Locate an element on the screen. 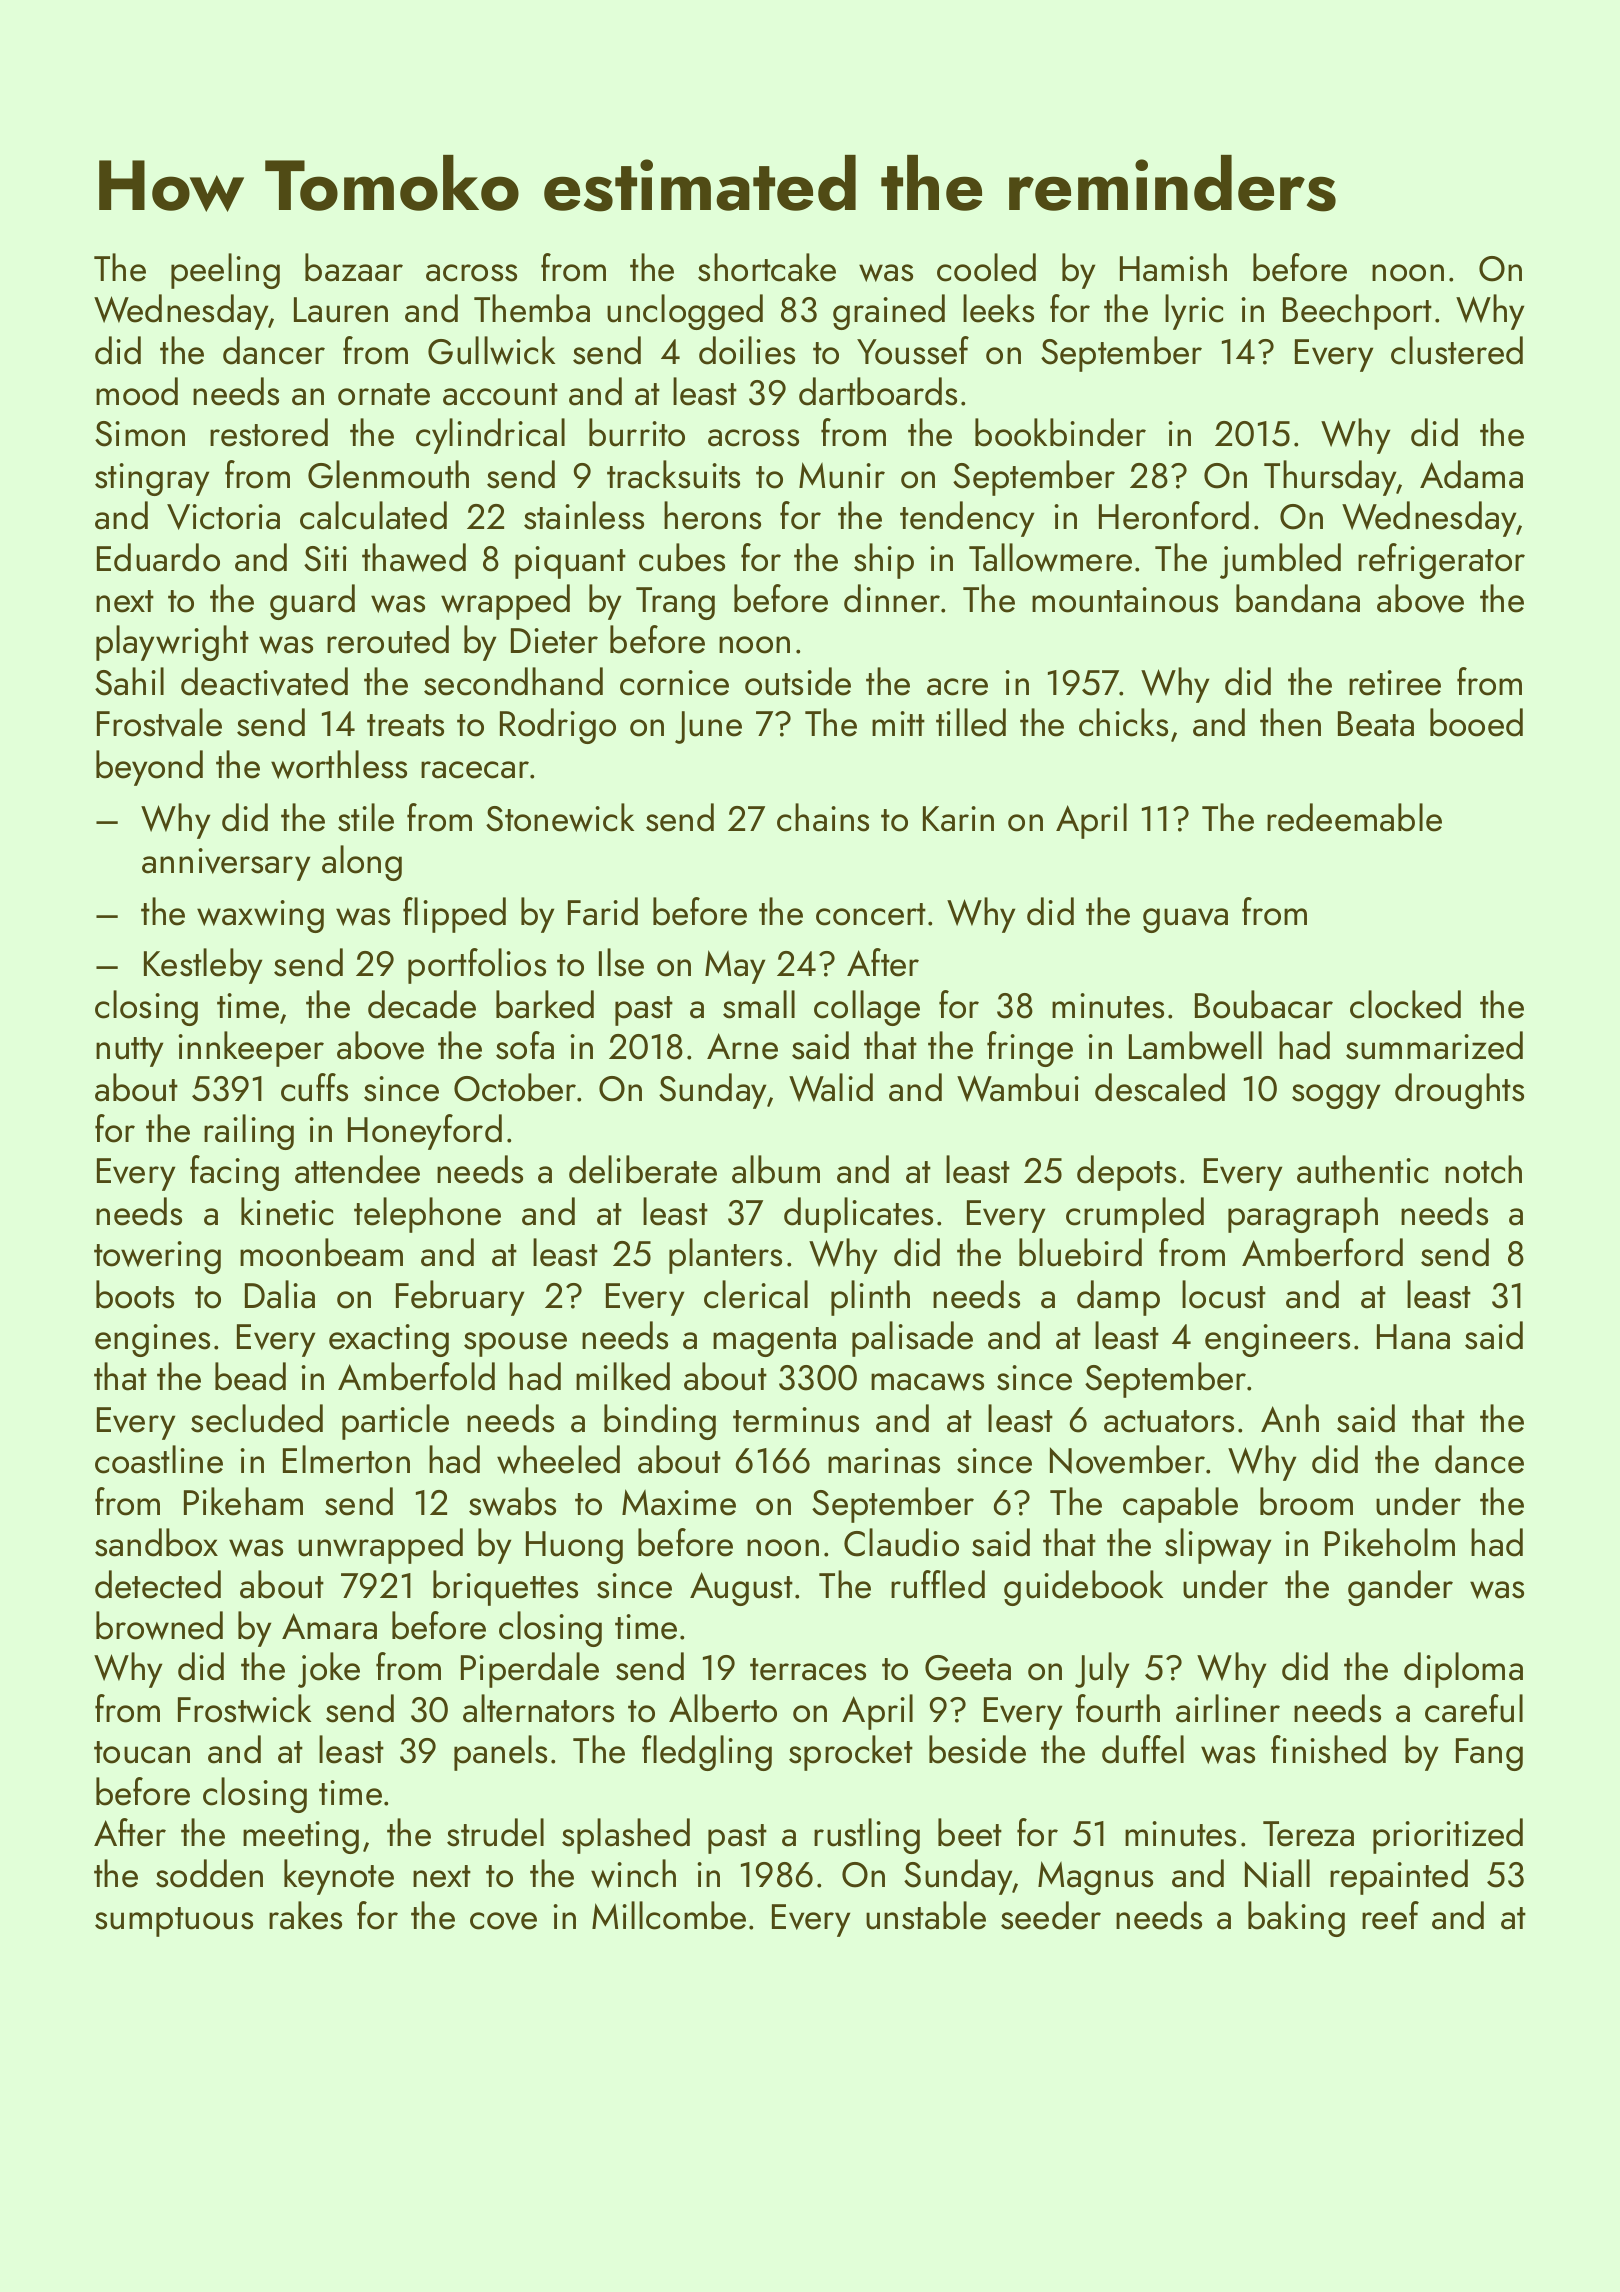  guidebook is located at coordinates (1083, 1588).
